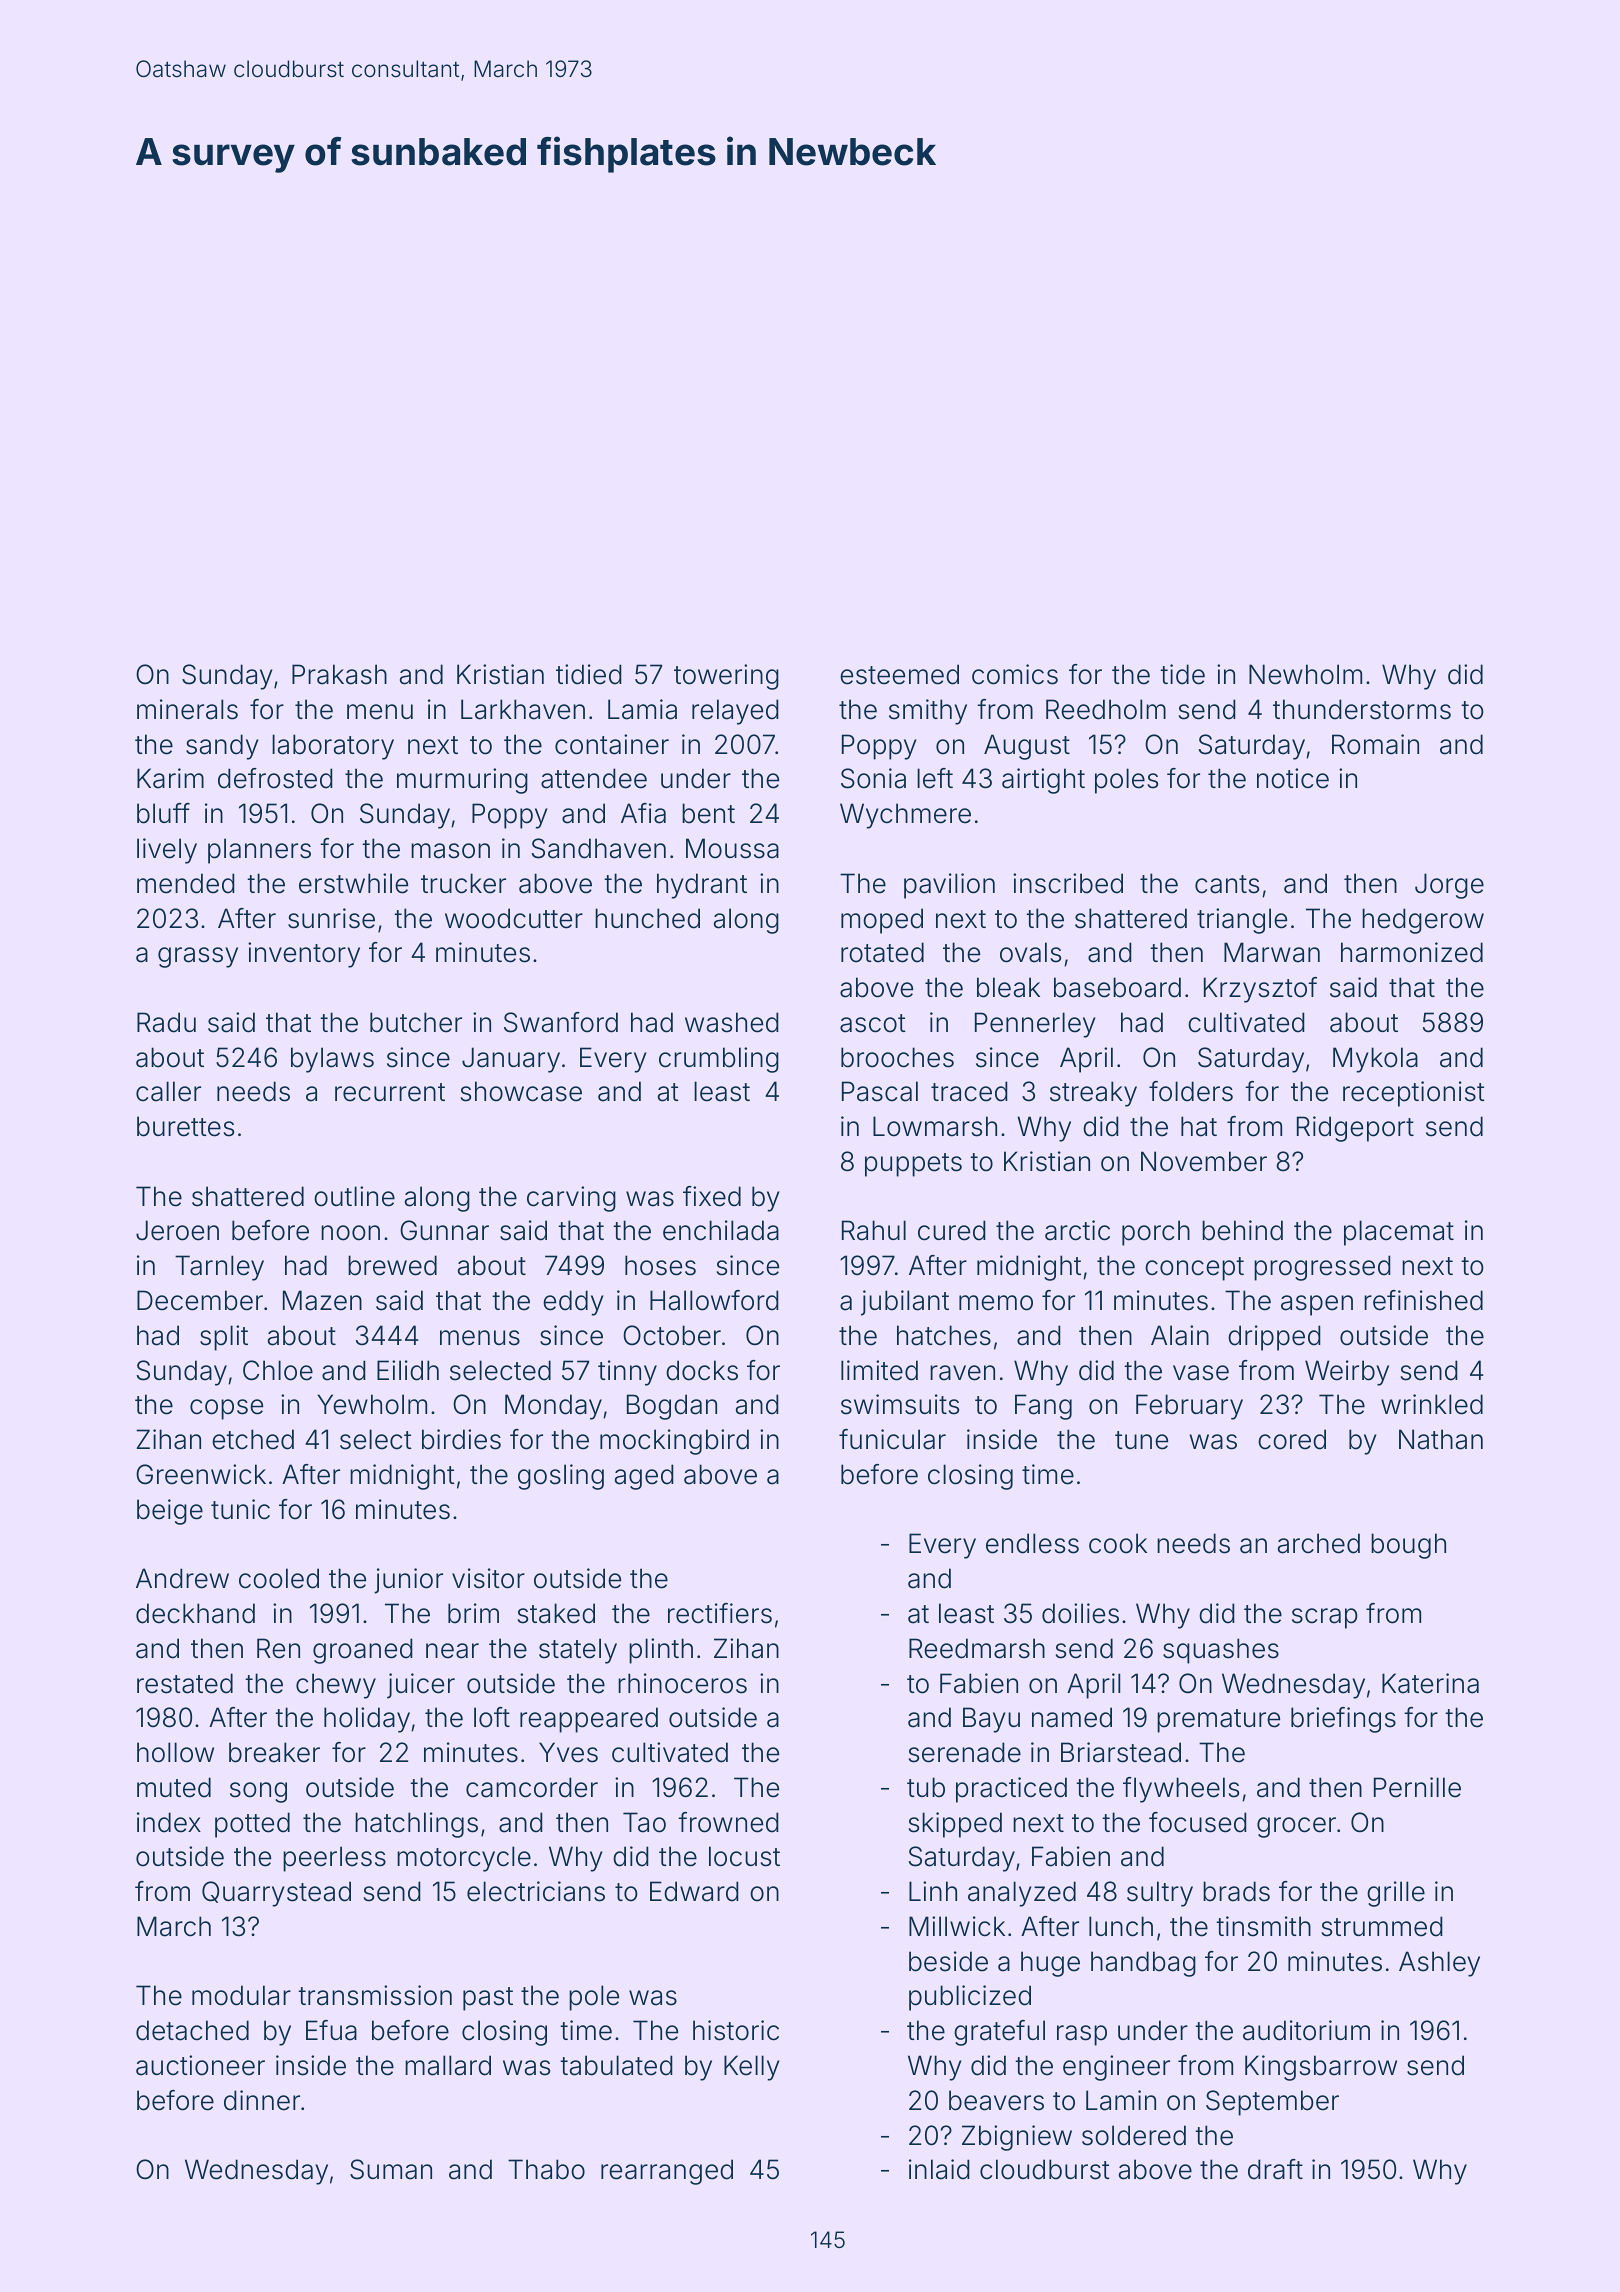  I want to click on Chloe, so click(278, 1370).
